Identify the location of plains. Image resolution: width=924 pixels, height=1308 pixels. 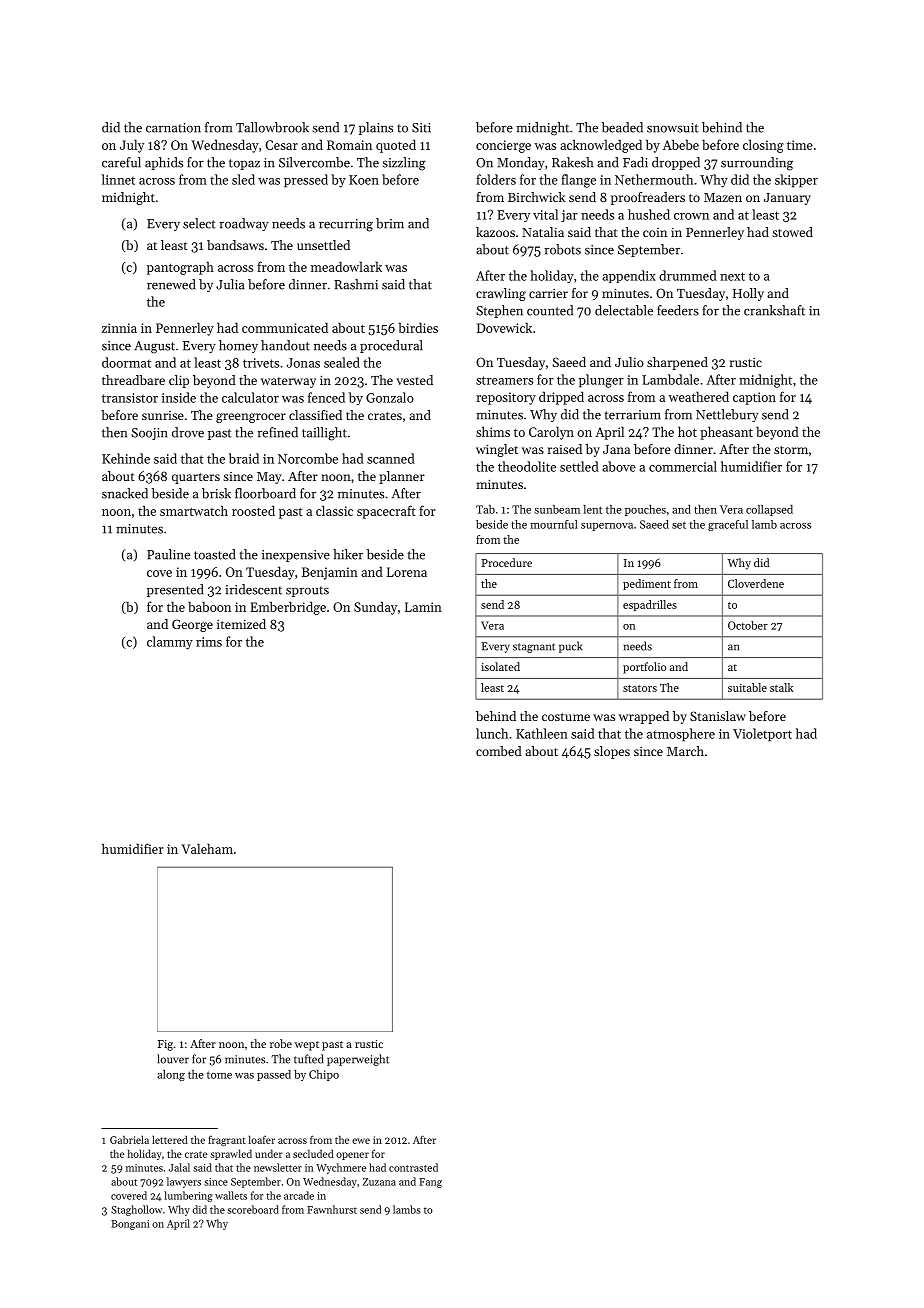
(376, 128).
